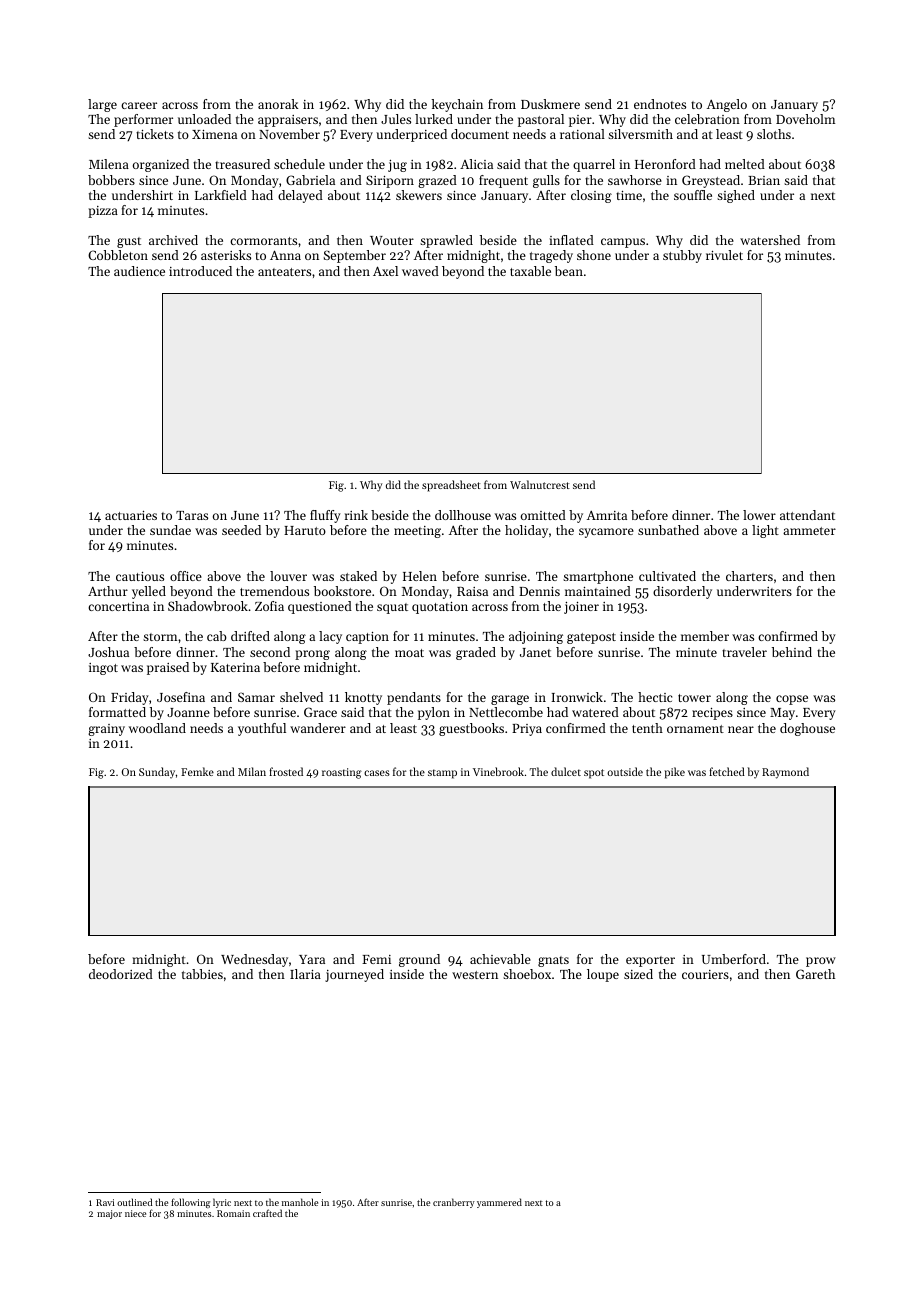  I want to click on Raisa, so click(472, 591).
